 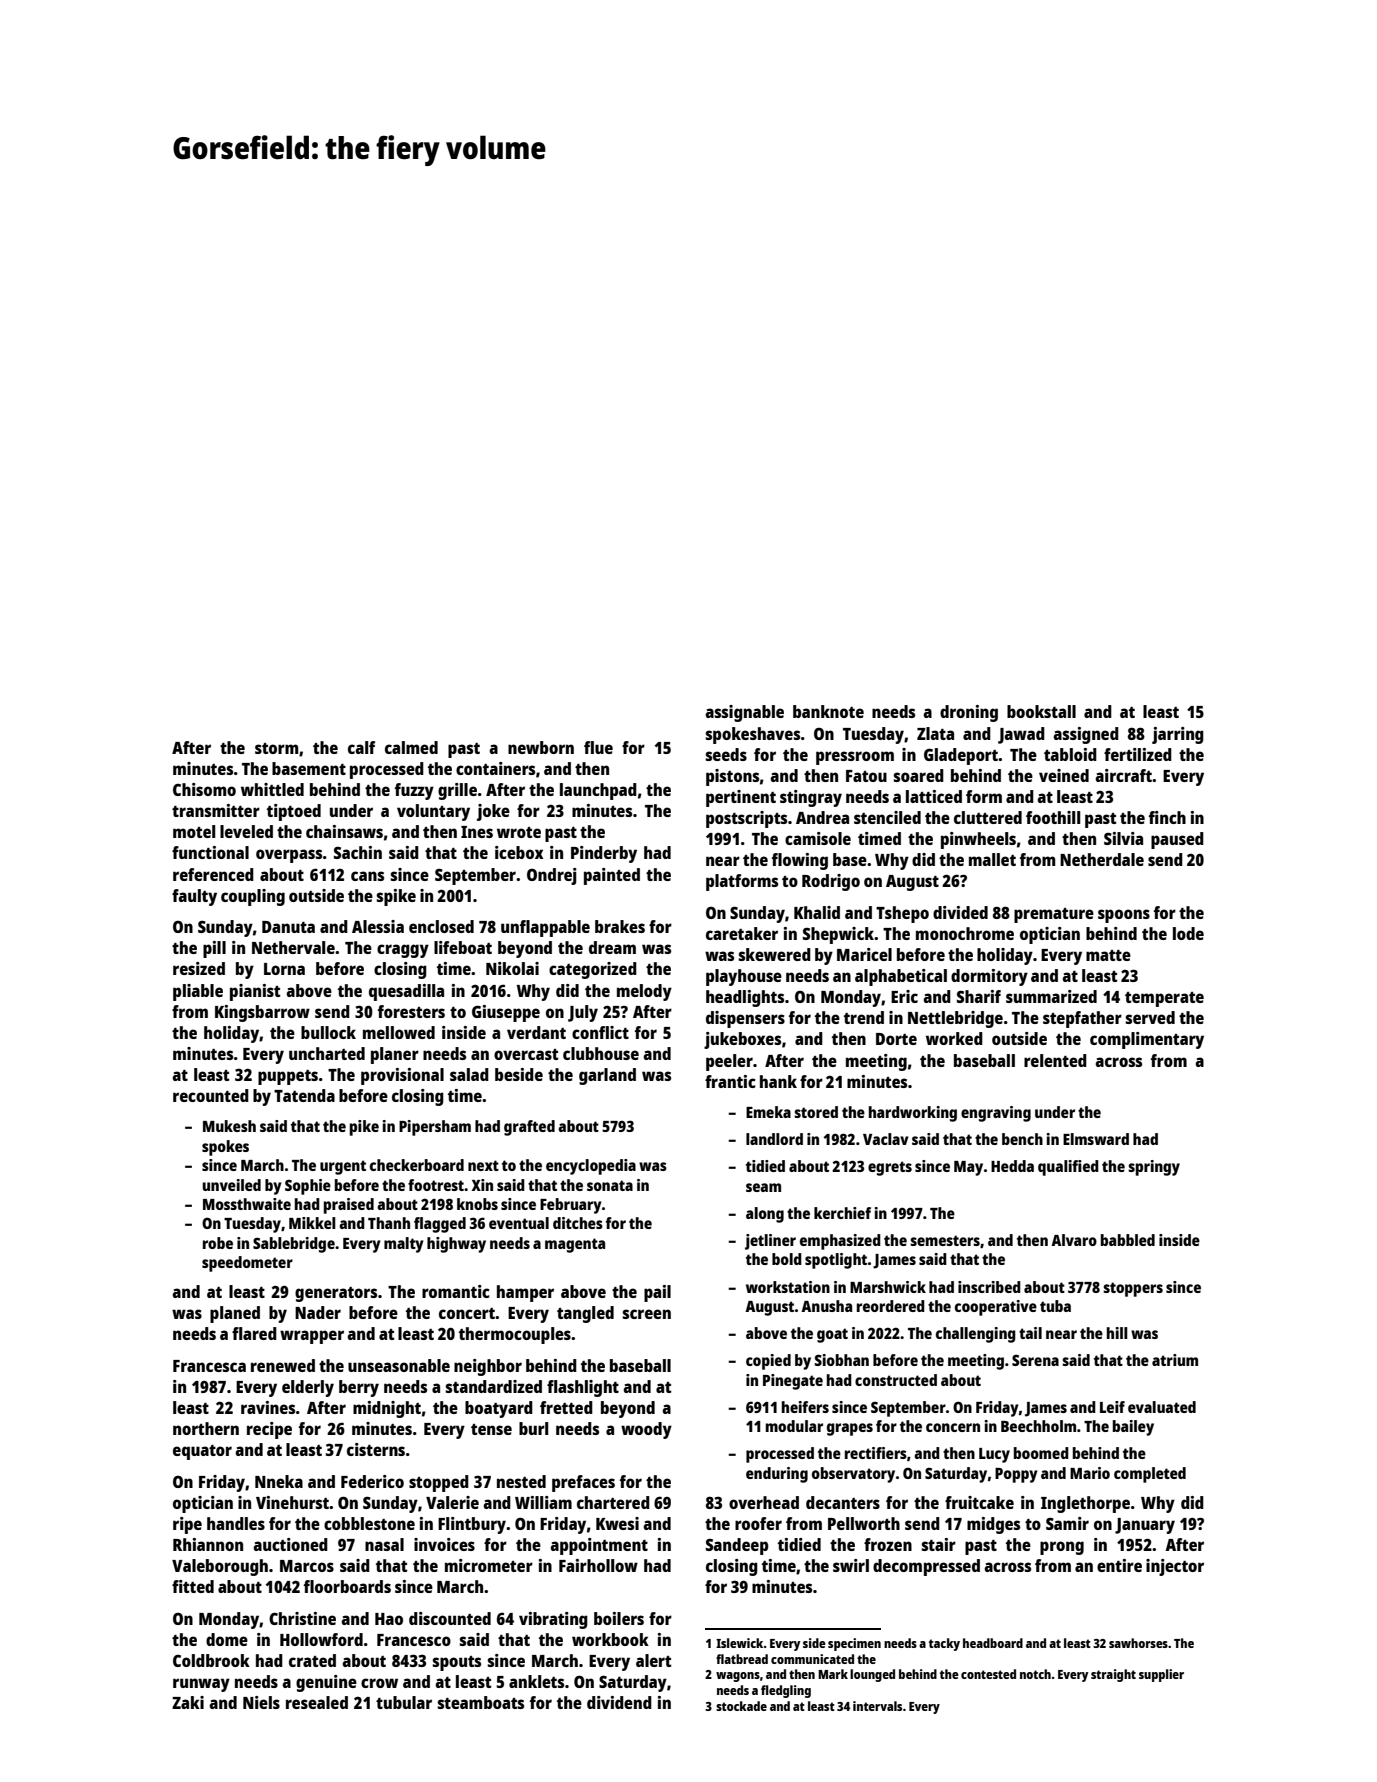 I want to click on cobblestone, so click(x=369, y=1523).
